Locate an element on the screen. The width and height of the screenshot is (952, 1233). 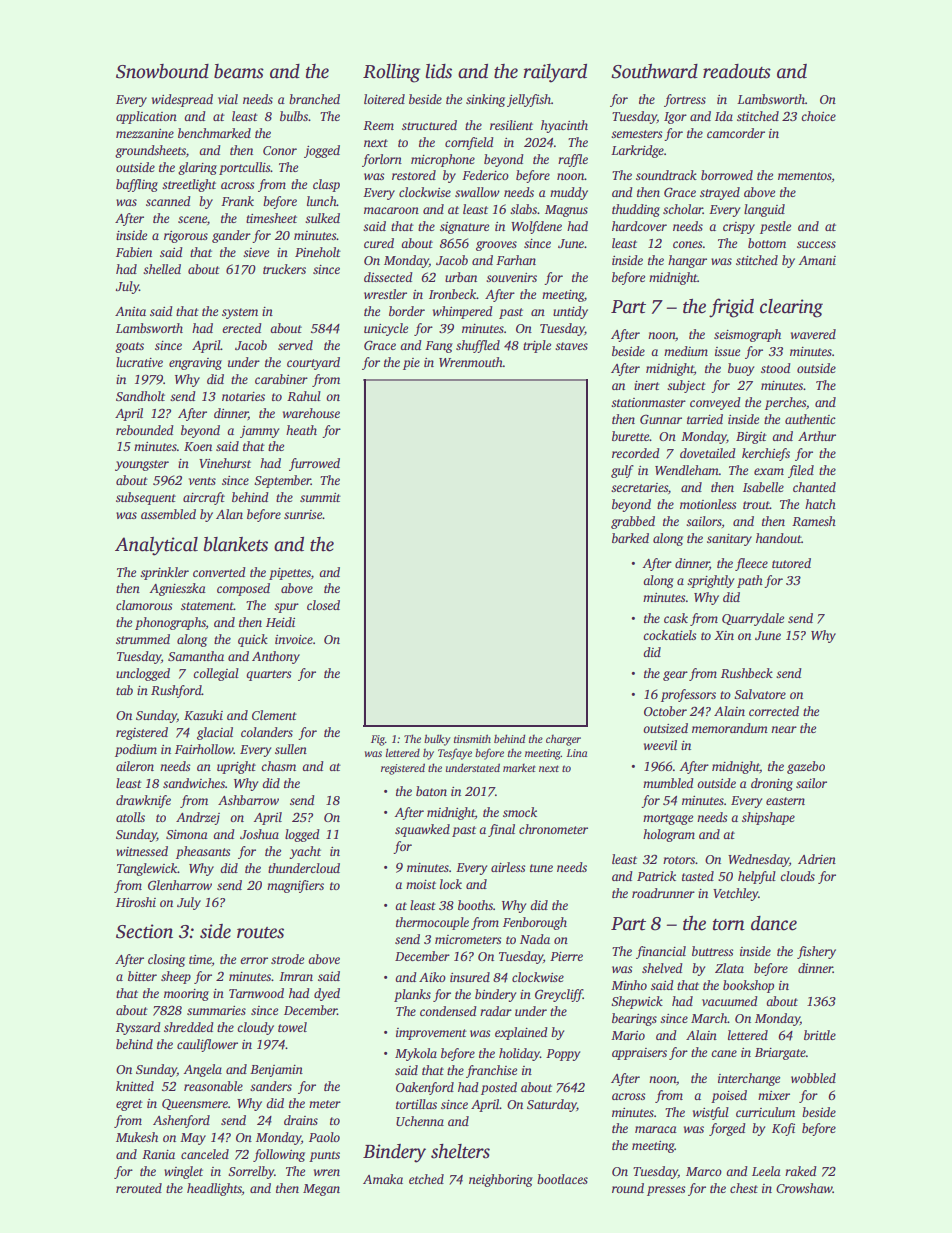
Conor is located at coordinates (280, 150).
